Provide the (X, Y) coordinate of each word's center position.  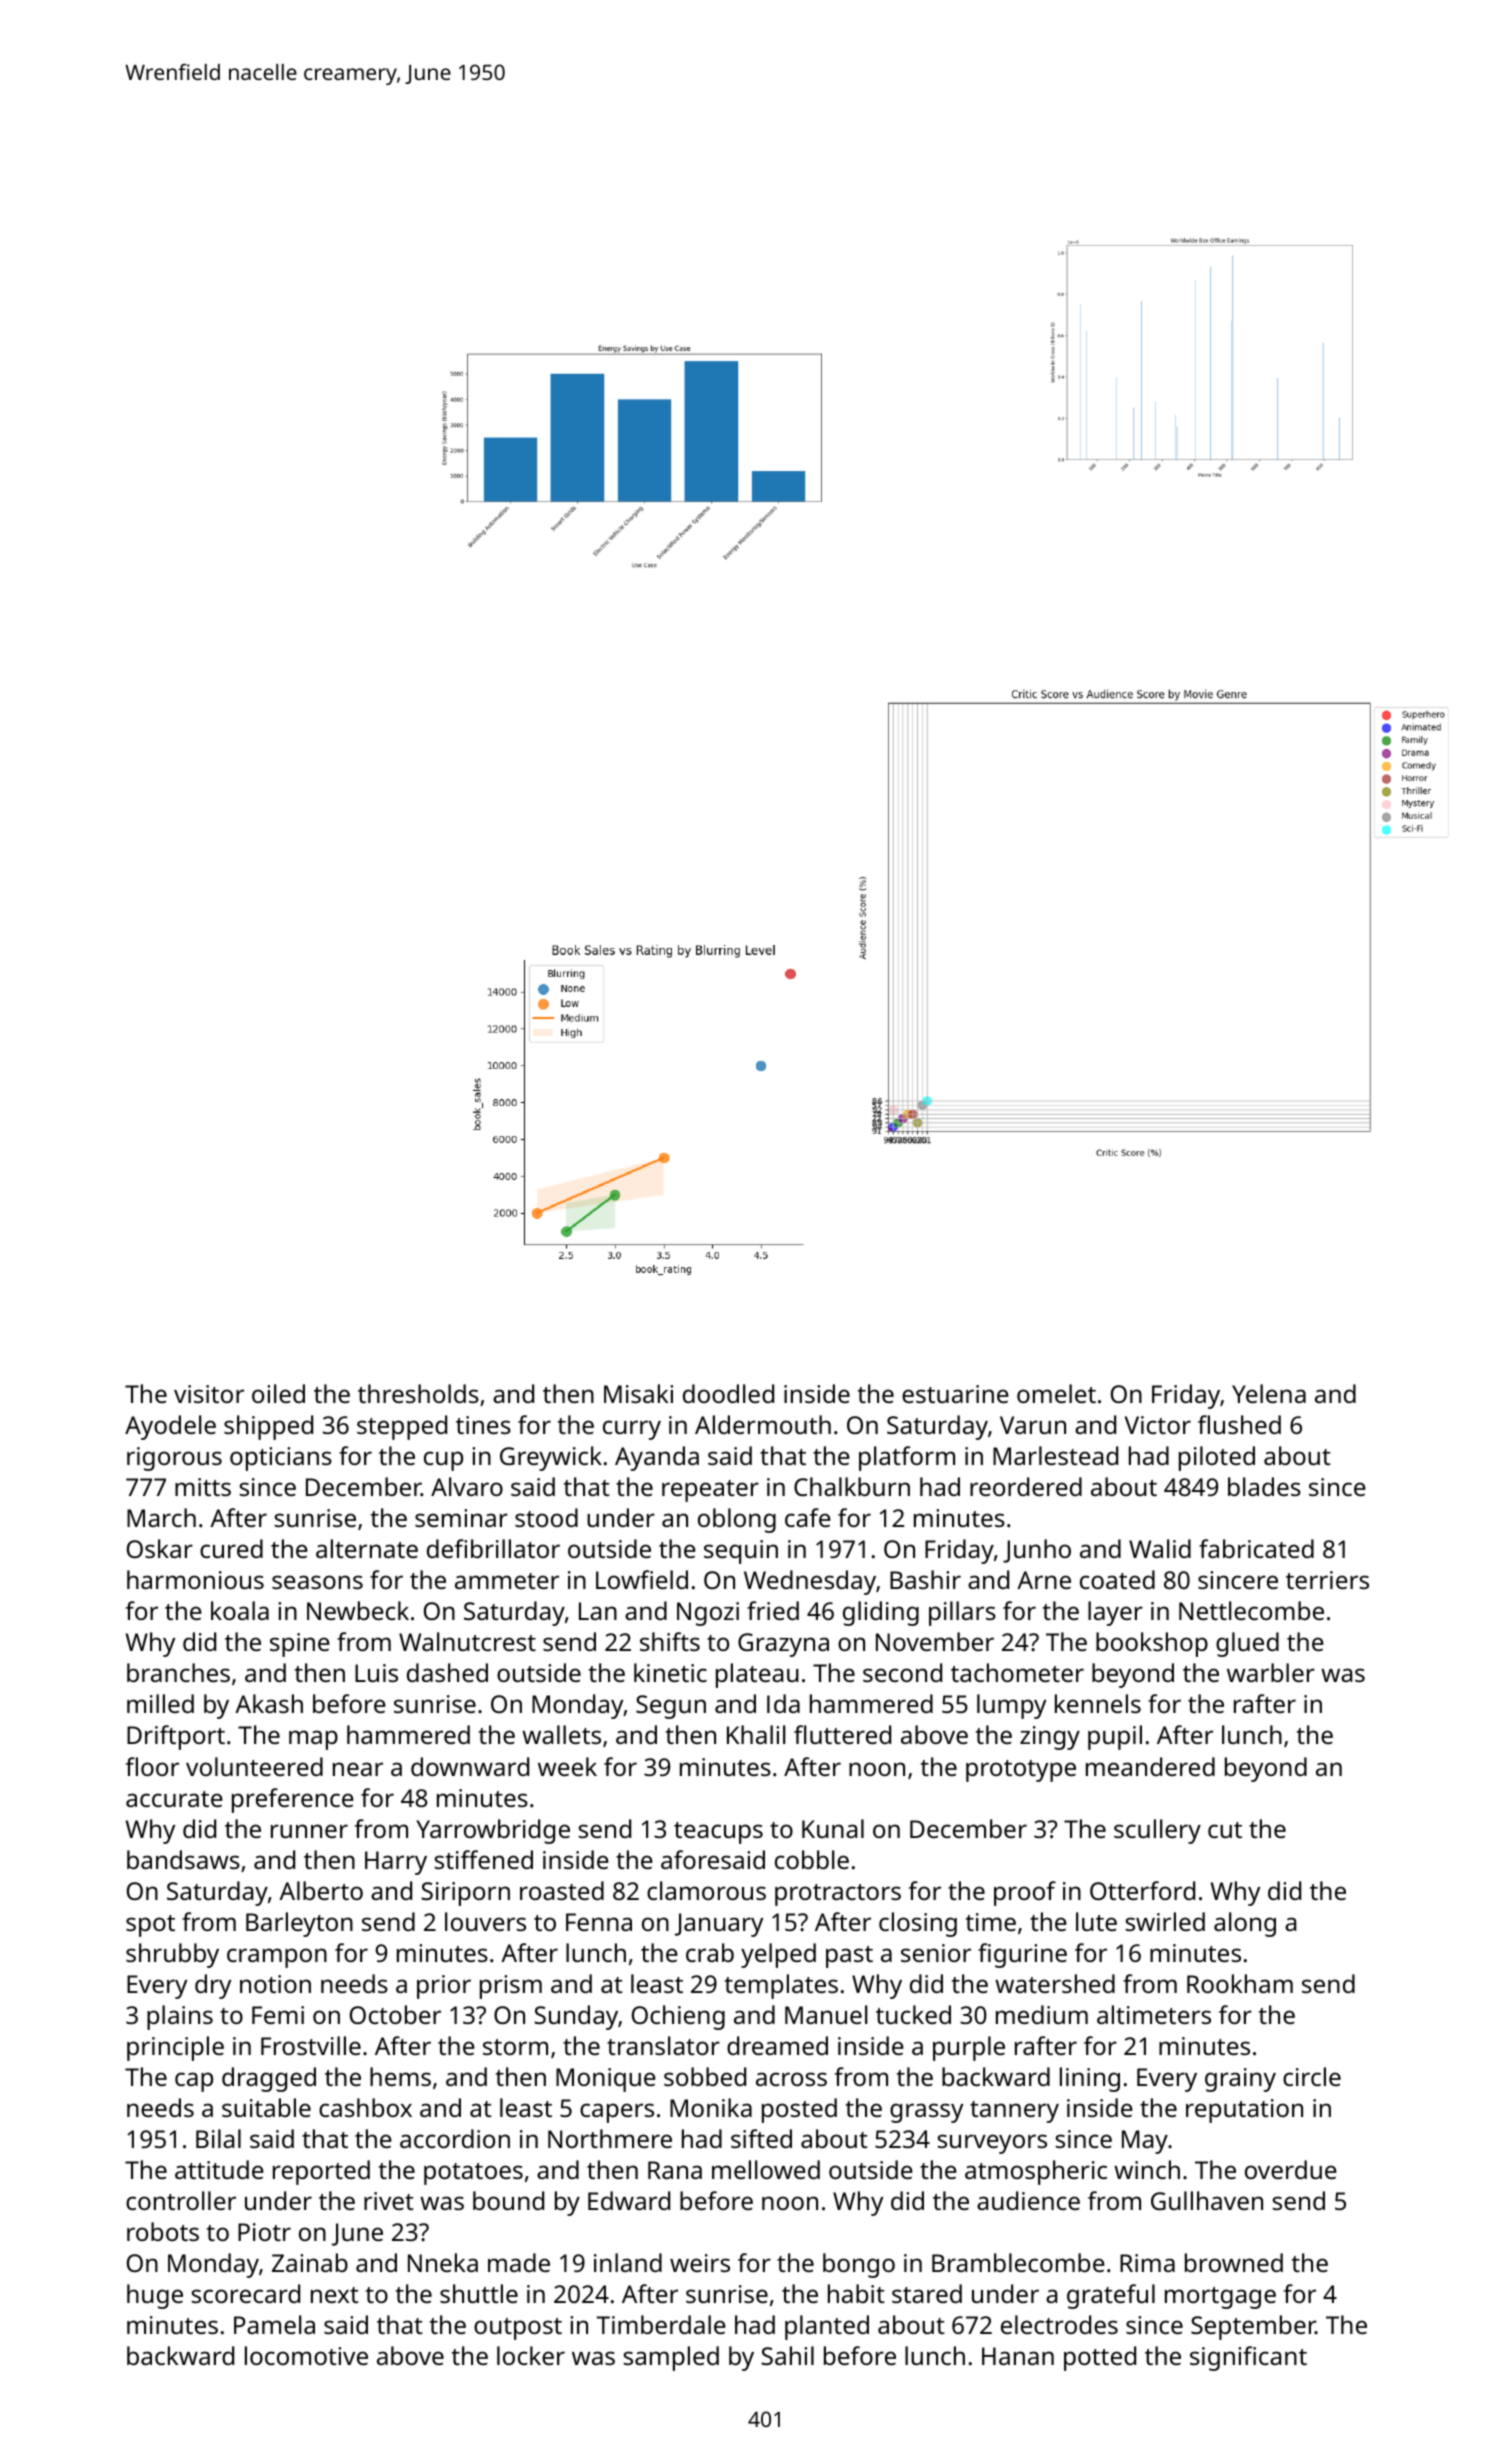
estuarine (955, 1394)
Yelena (1269, 1393)
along (1245, 1924)
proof (1025, 1893)
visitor (209, 1394)
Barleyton (299, 1924)
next (335, 2295)
